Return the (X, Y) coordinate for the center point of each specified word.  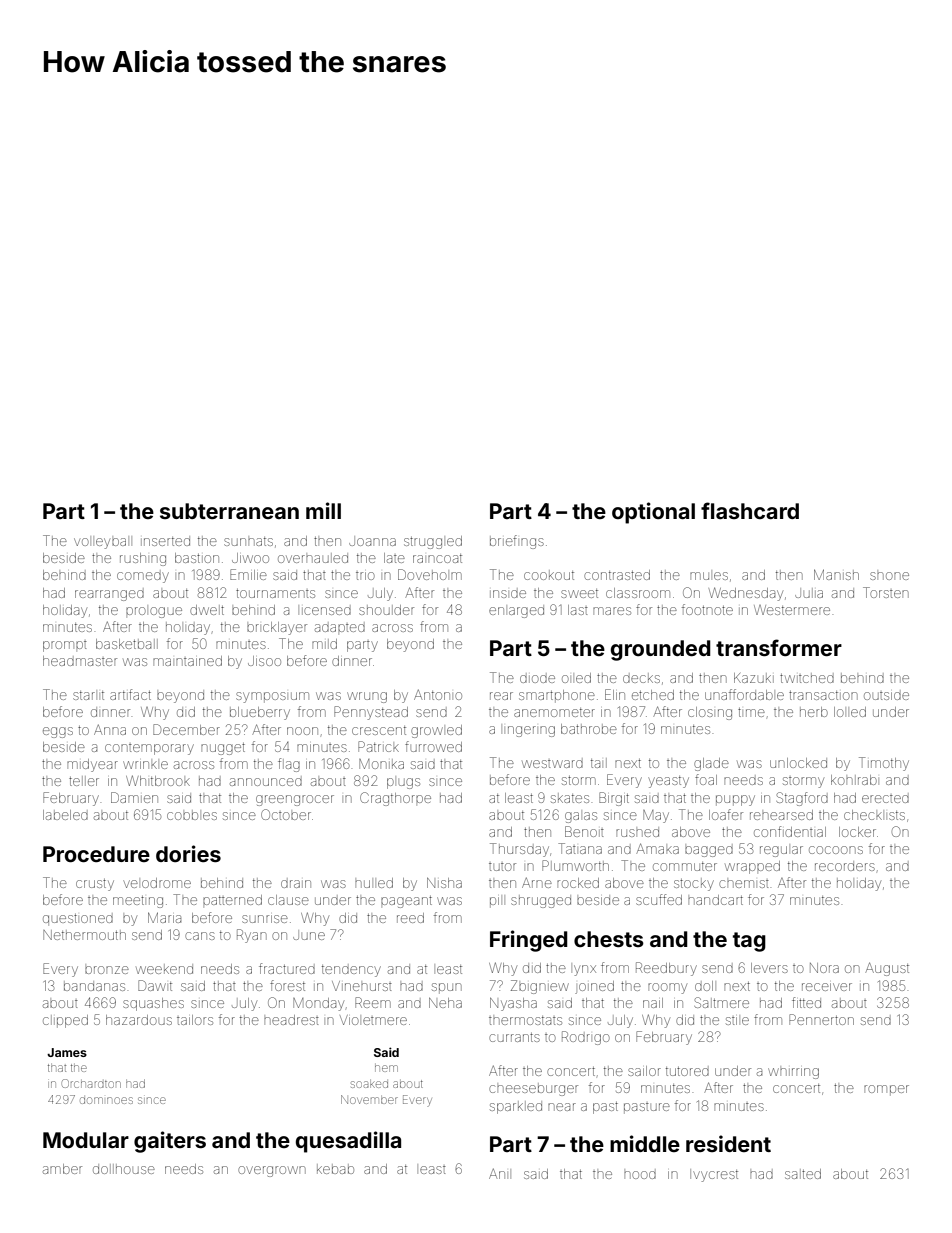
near (562, 1107)
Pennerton (821, 1019)
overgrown (272, 1171)
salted (803, 1174)
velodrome (157, 883)
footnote (707, 609)
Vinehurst (362, 986)
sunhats (248, 541)
